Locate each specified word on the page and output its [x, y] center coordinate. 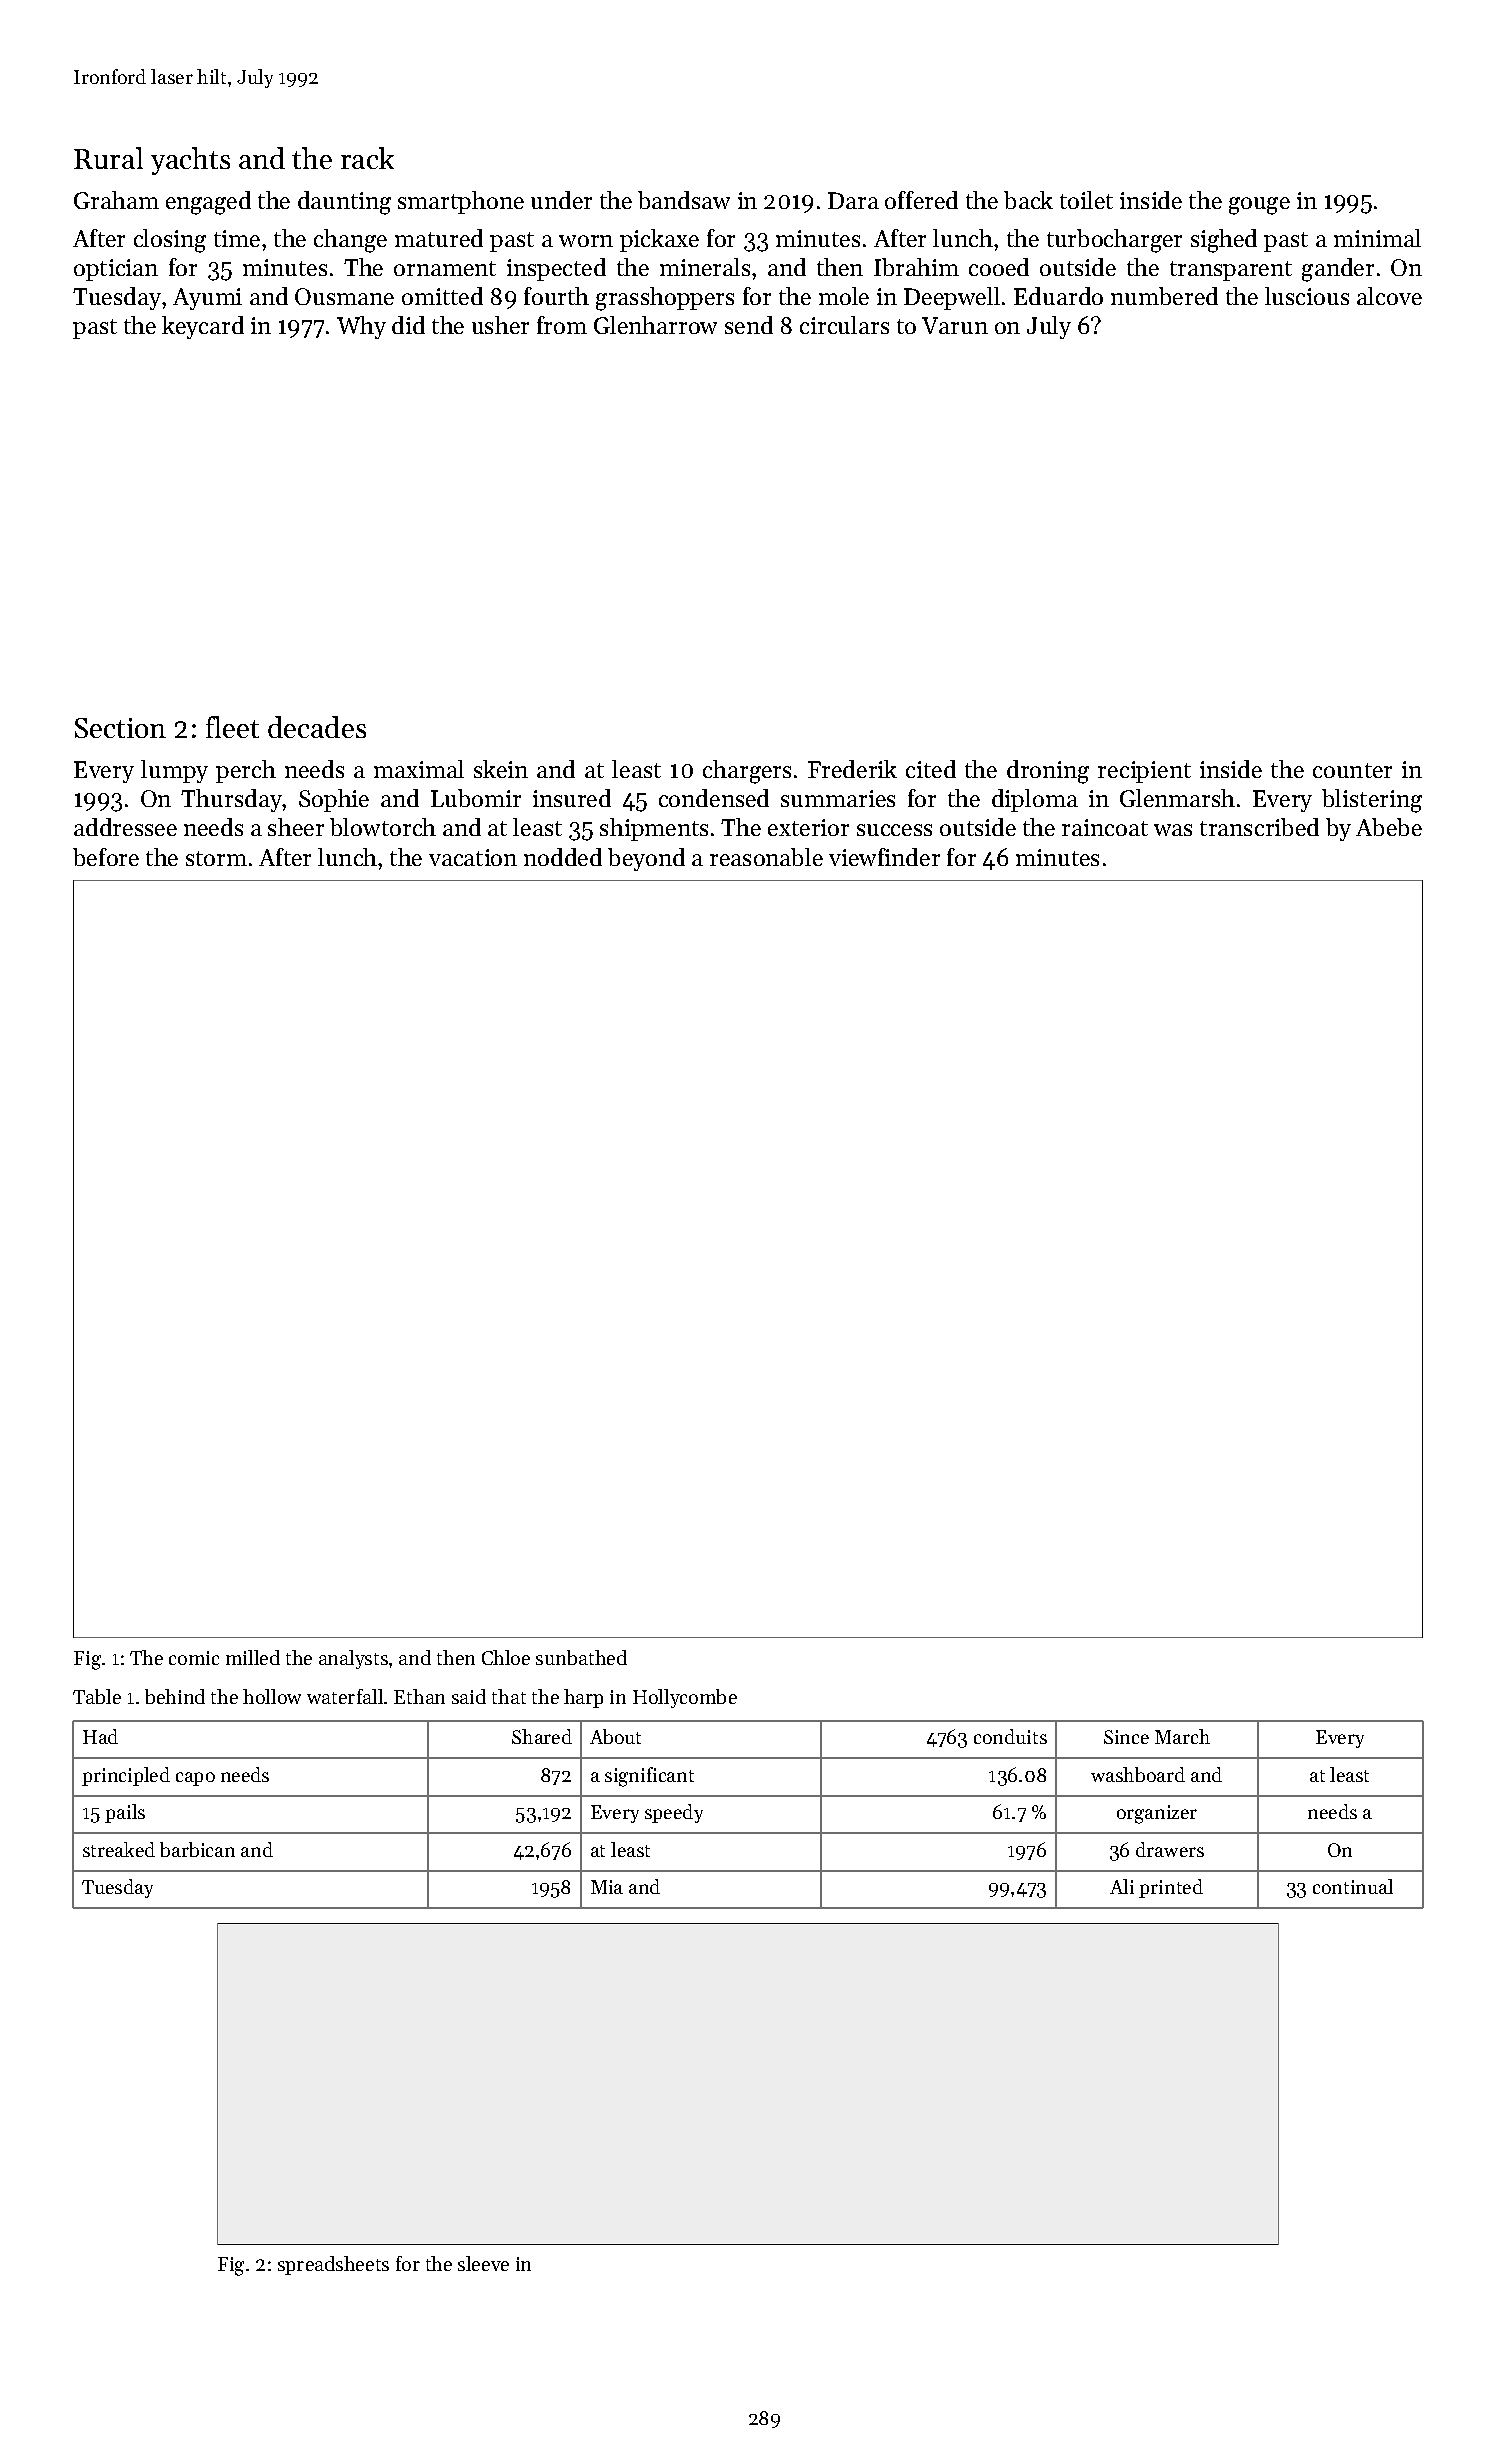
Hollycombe [685, 1698]
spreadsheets [333, 2265]
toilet [1086, 200]
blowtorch [383, 827]
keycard [203, 327]
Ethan [419, 1696]
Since [1126, 1737]
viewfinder [884, 857]
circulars [844, 325]
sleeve [483, 2263]
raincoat [1105, 827]
